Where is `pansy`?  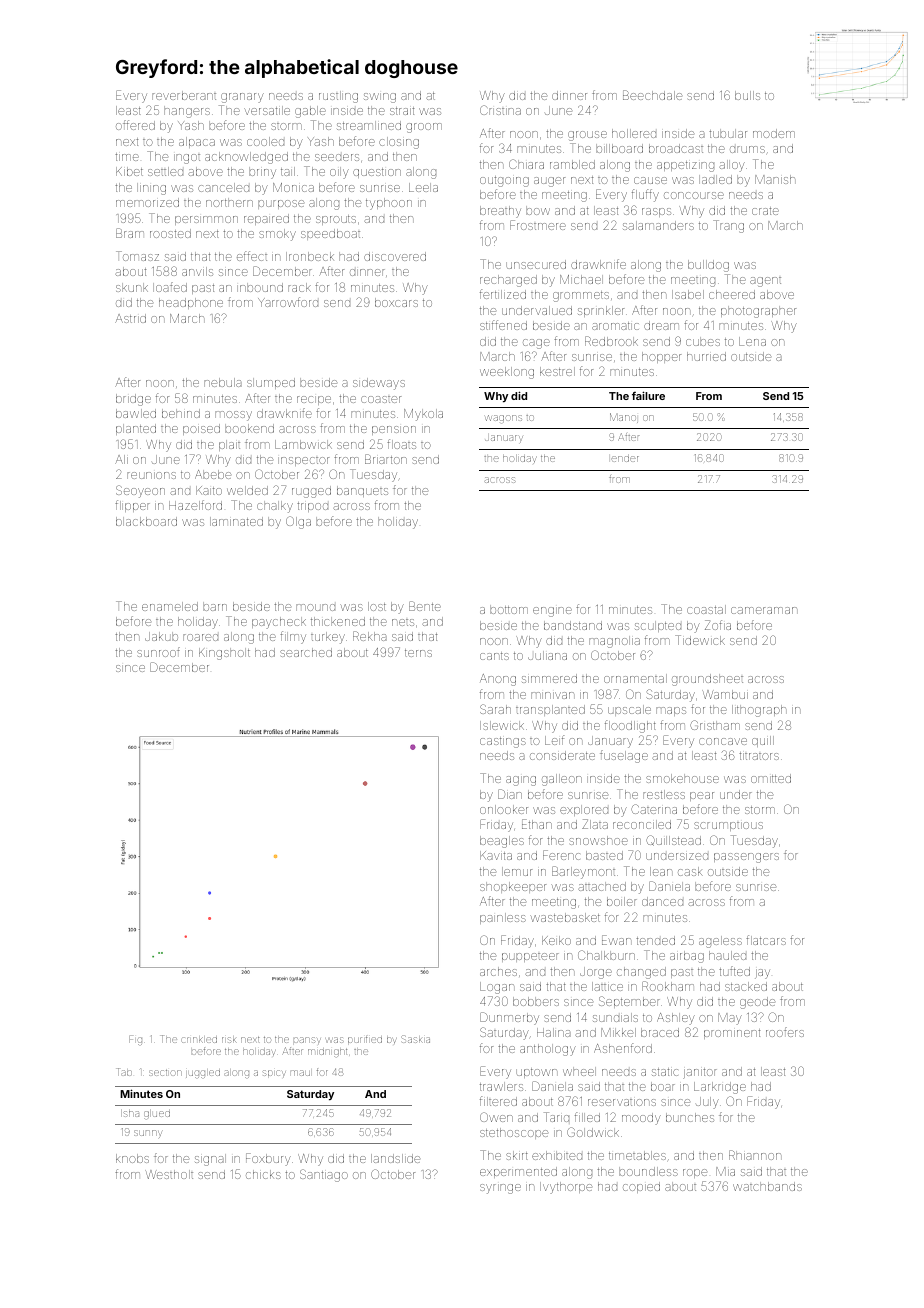
pansy is located at coordinates (307, 1040).
